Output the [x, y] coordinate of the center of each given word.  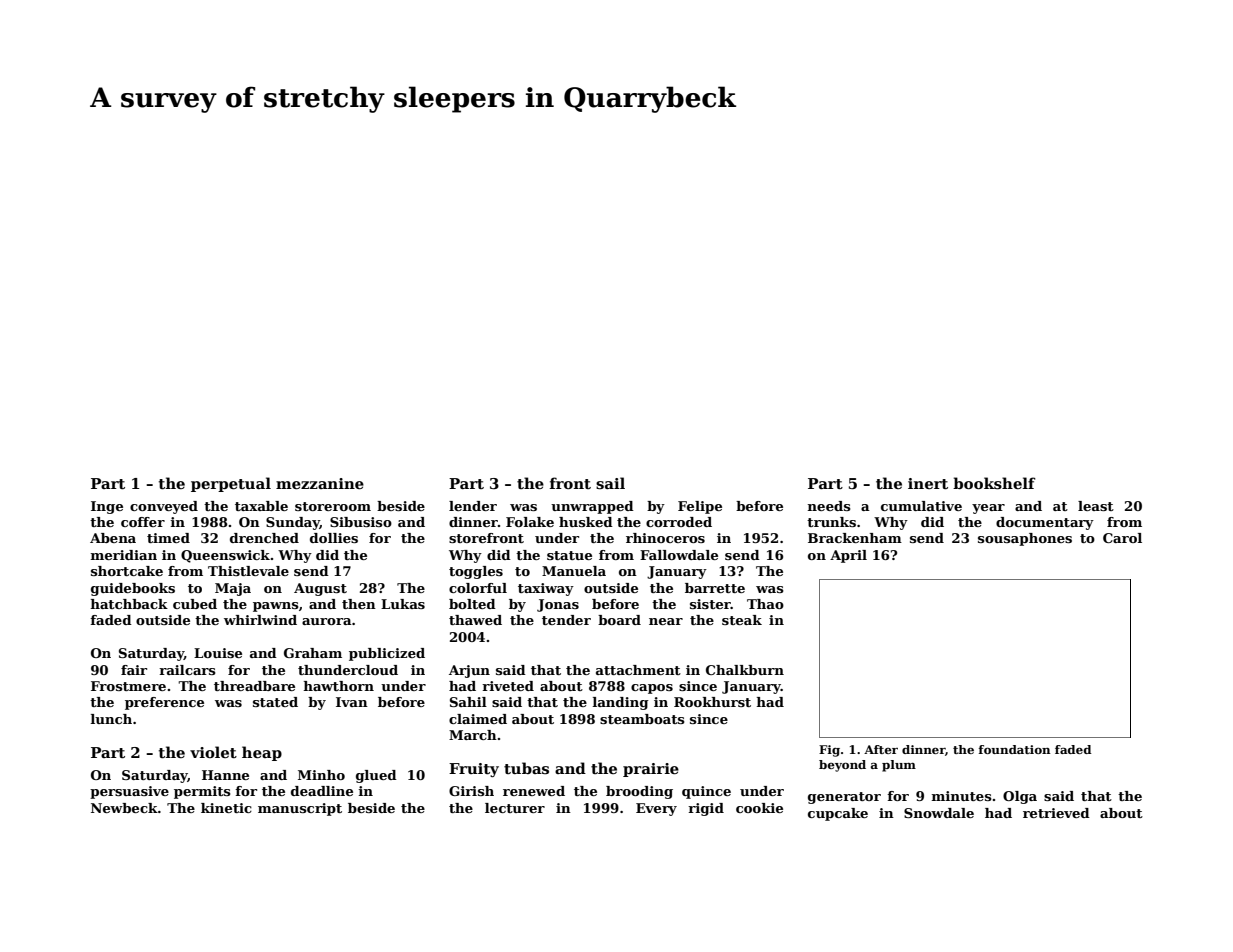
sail [610, 483]
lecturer [515, 808]
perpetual [231, 484]
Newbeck [124, 808]
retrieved [1056, 813]
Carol [1122, 538]
